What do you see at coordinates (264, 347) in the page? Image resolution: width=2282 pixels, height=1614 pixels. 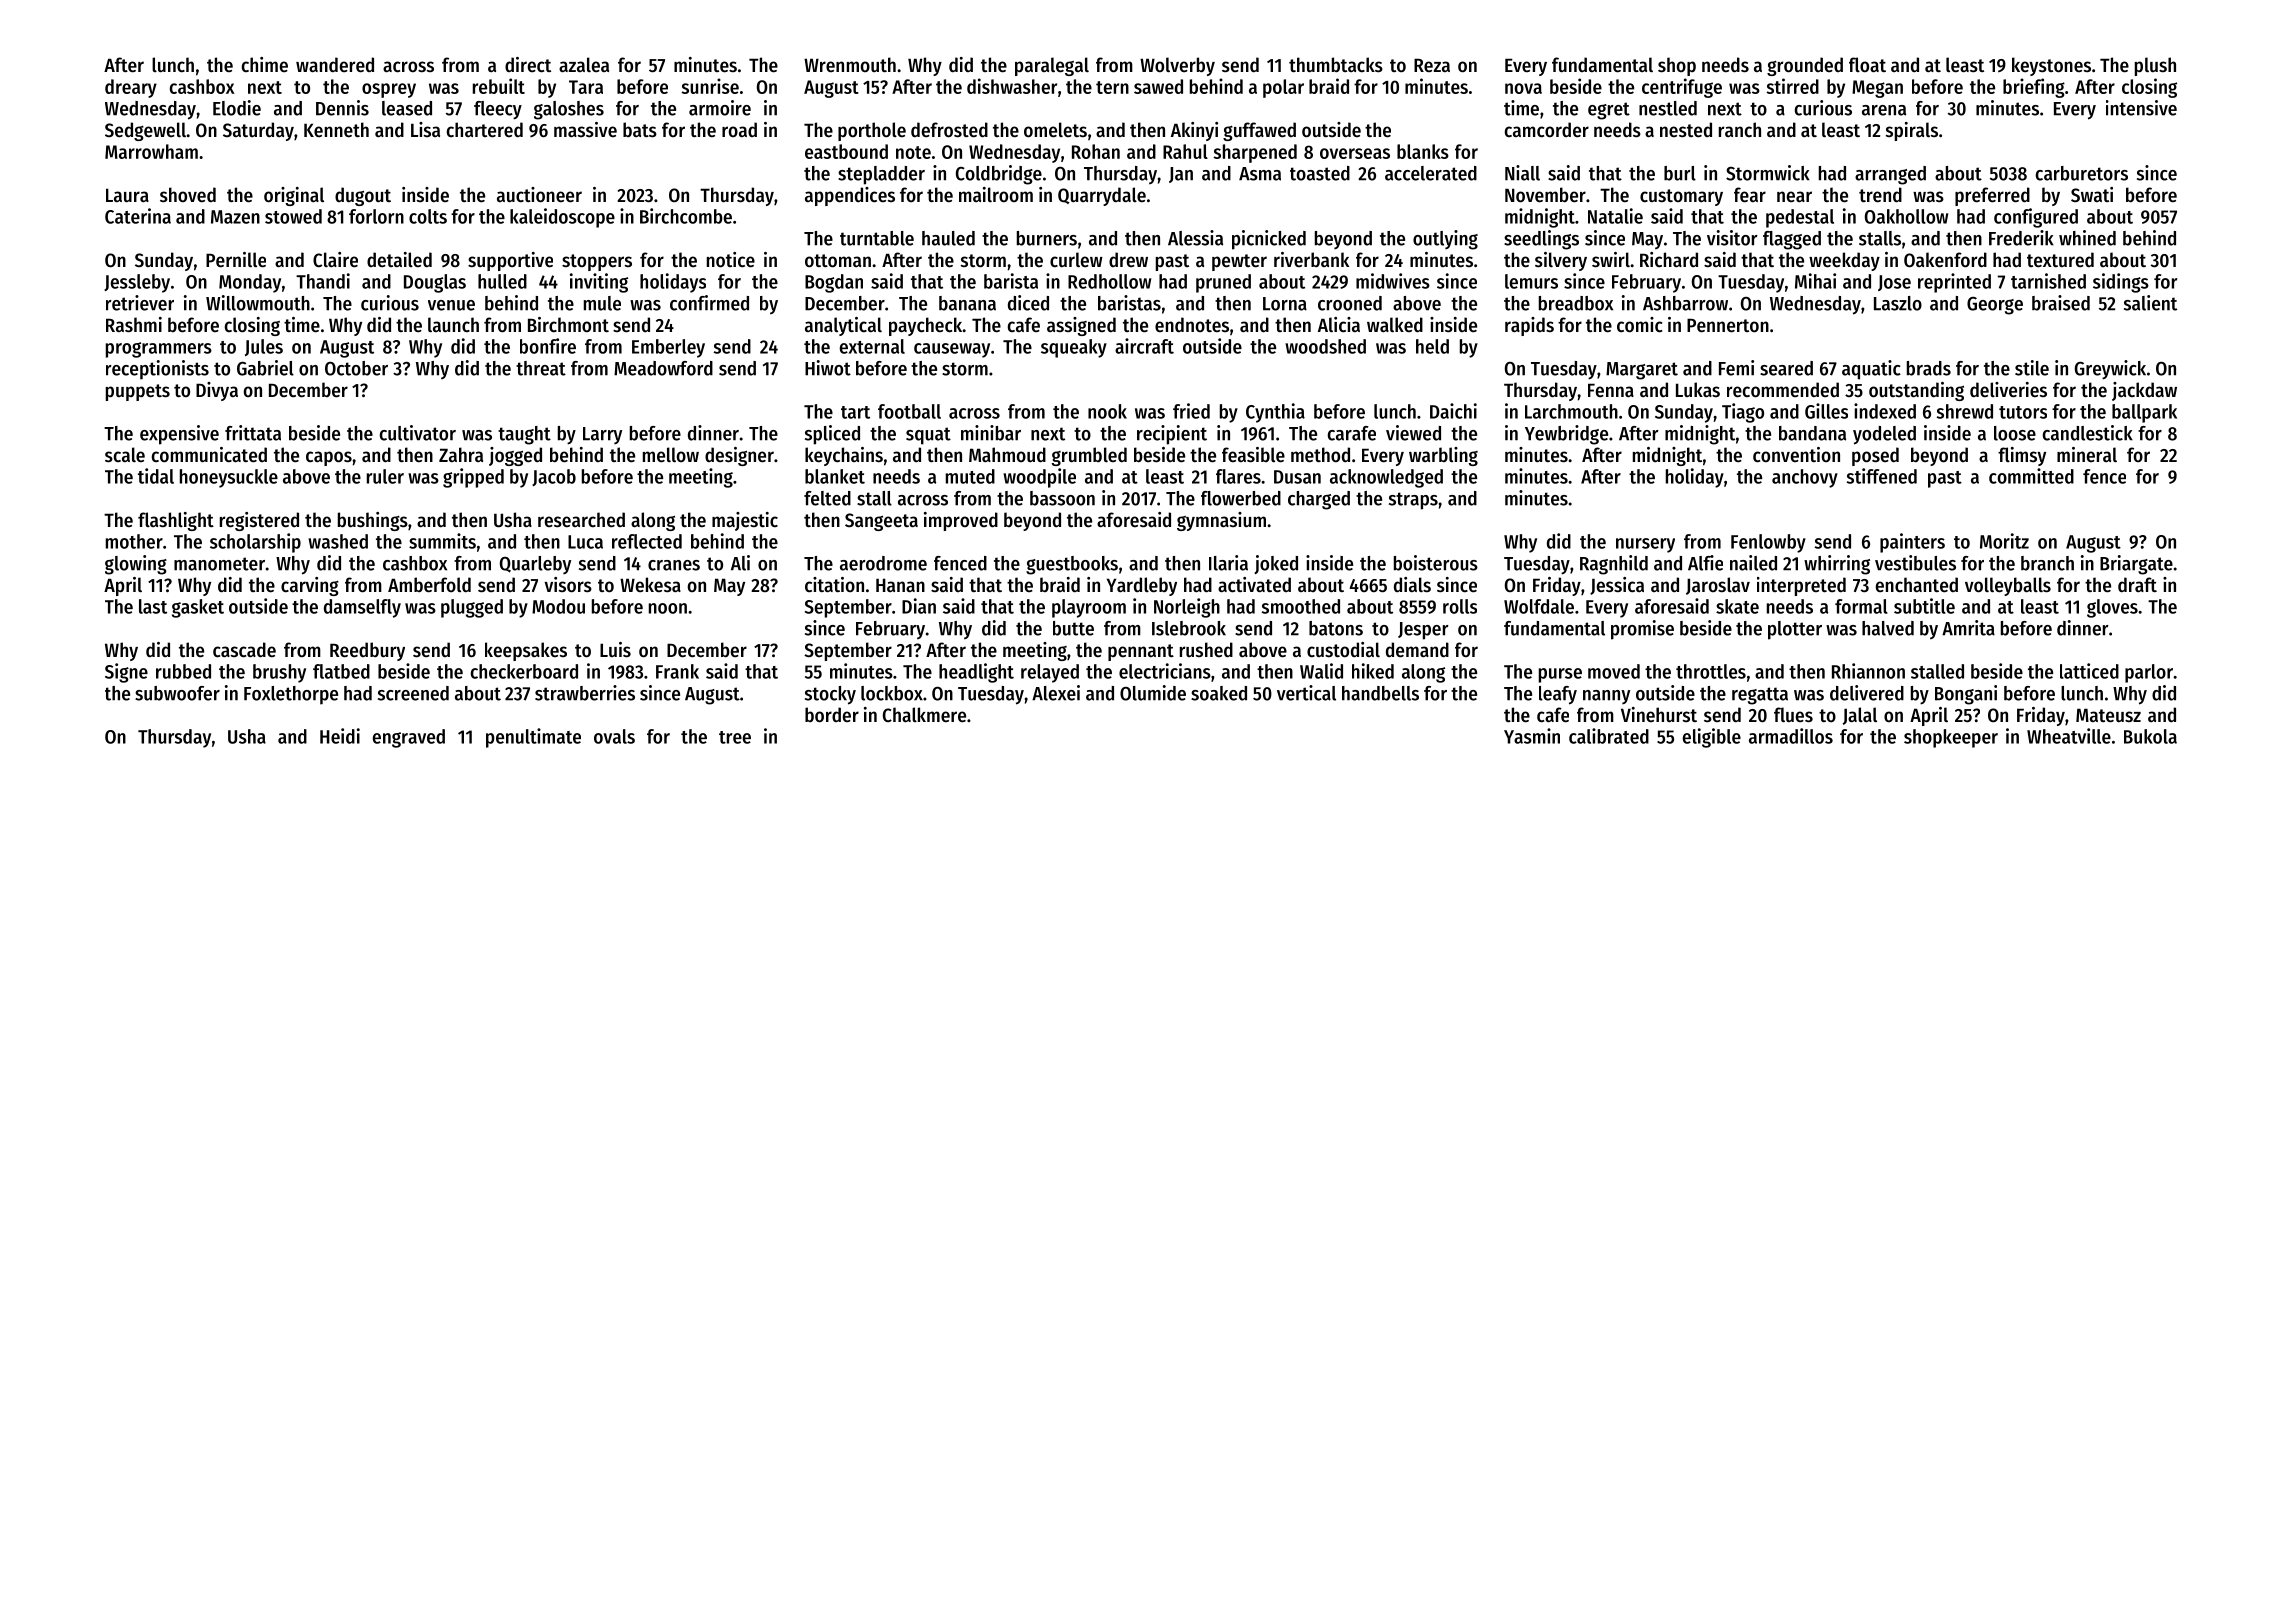 I see `Jules` at bounding box center [264, 347].
